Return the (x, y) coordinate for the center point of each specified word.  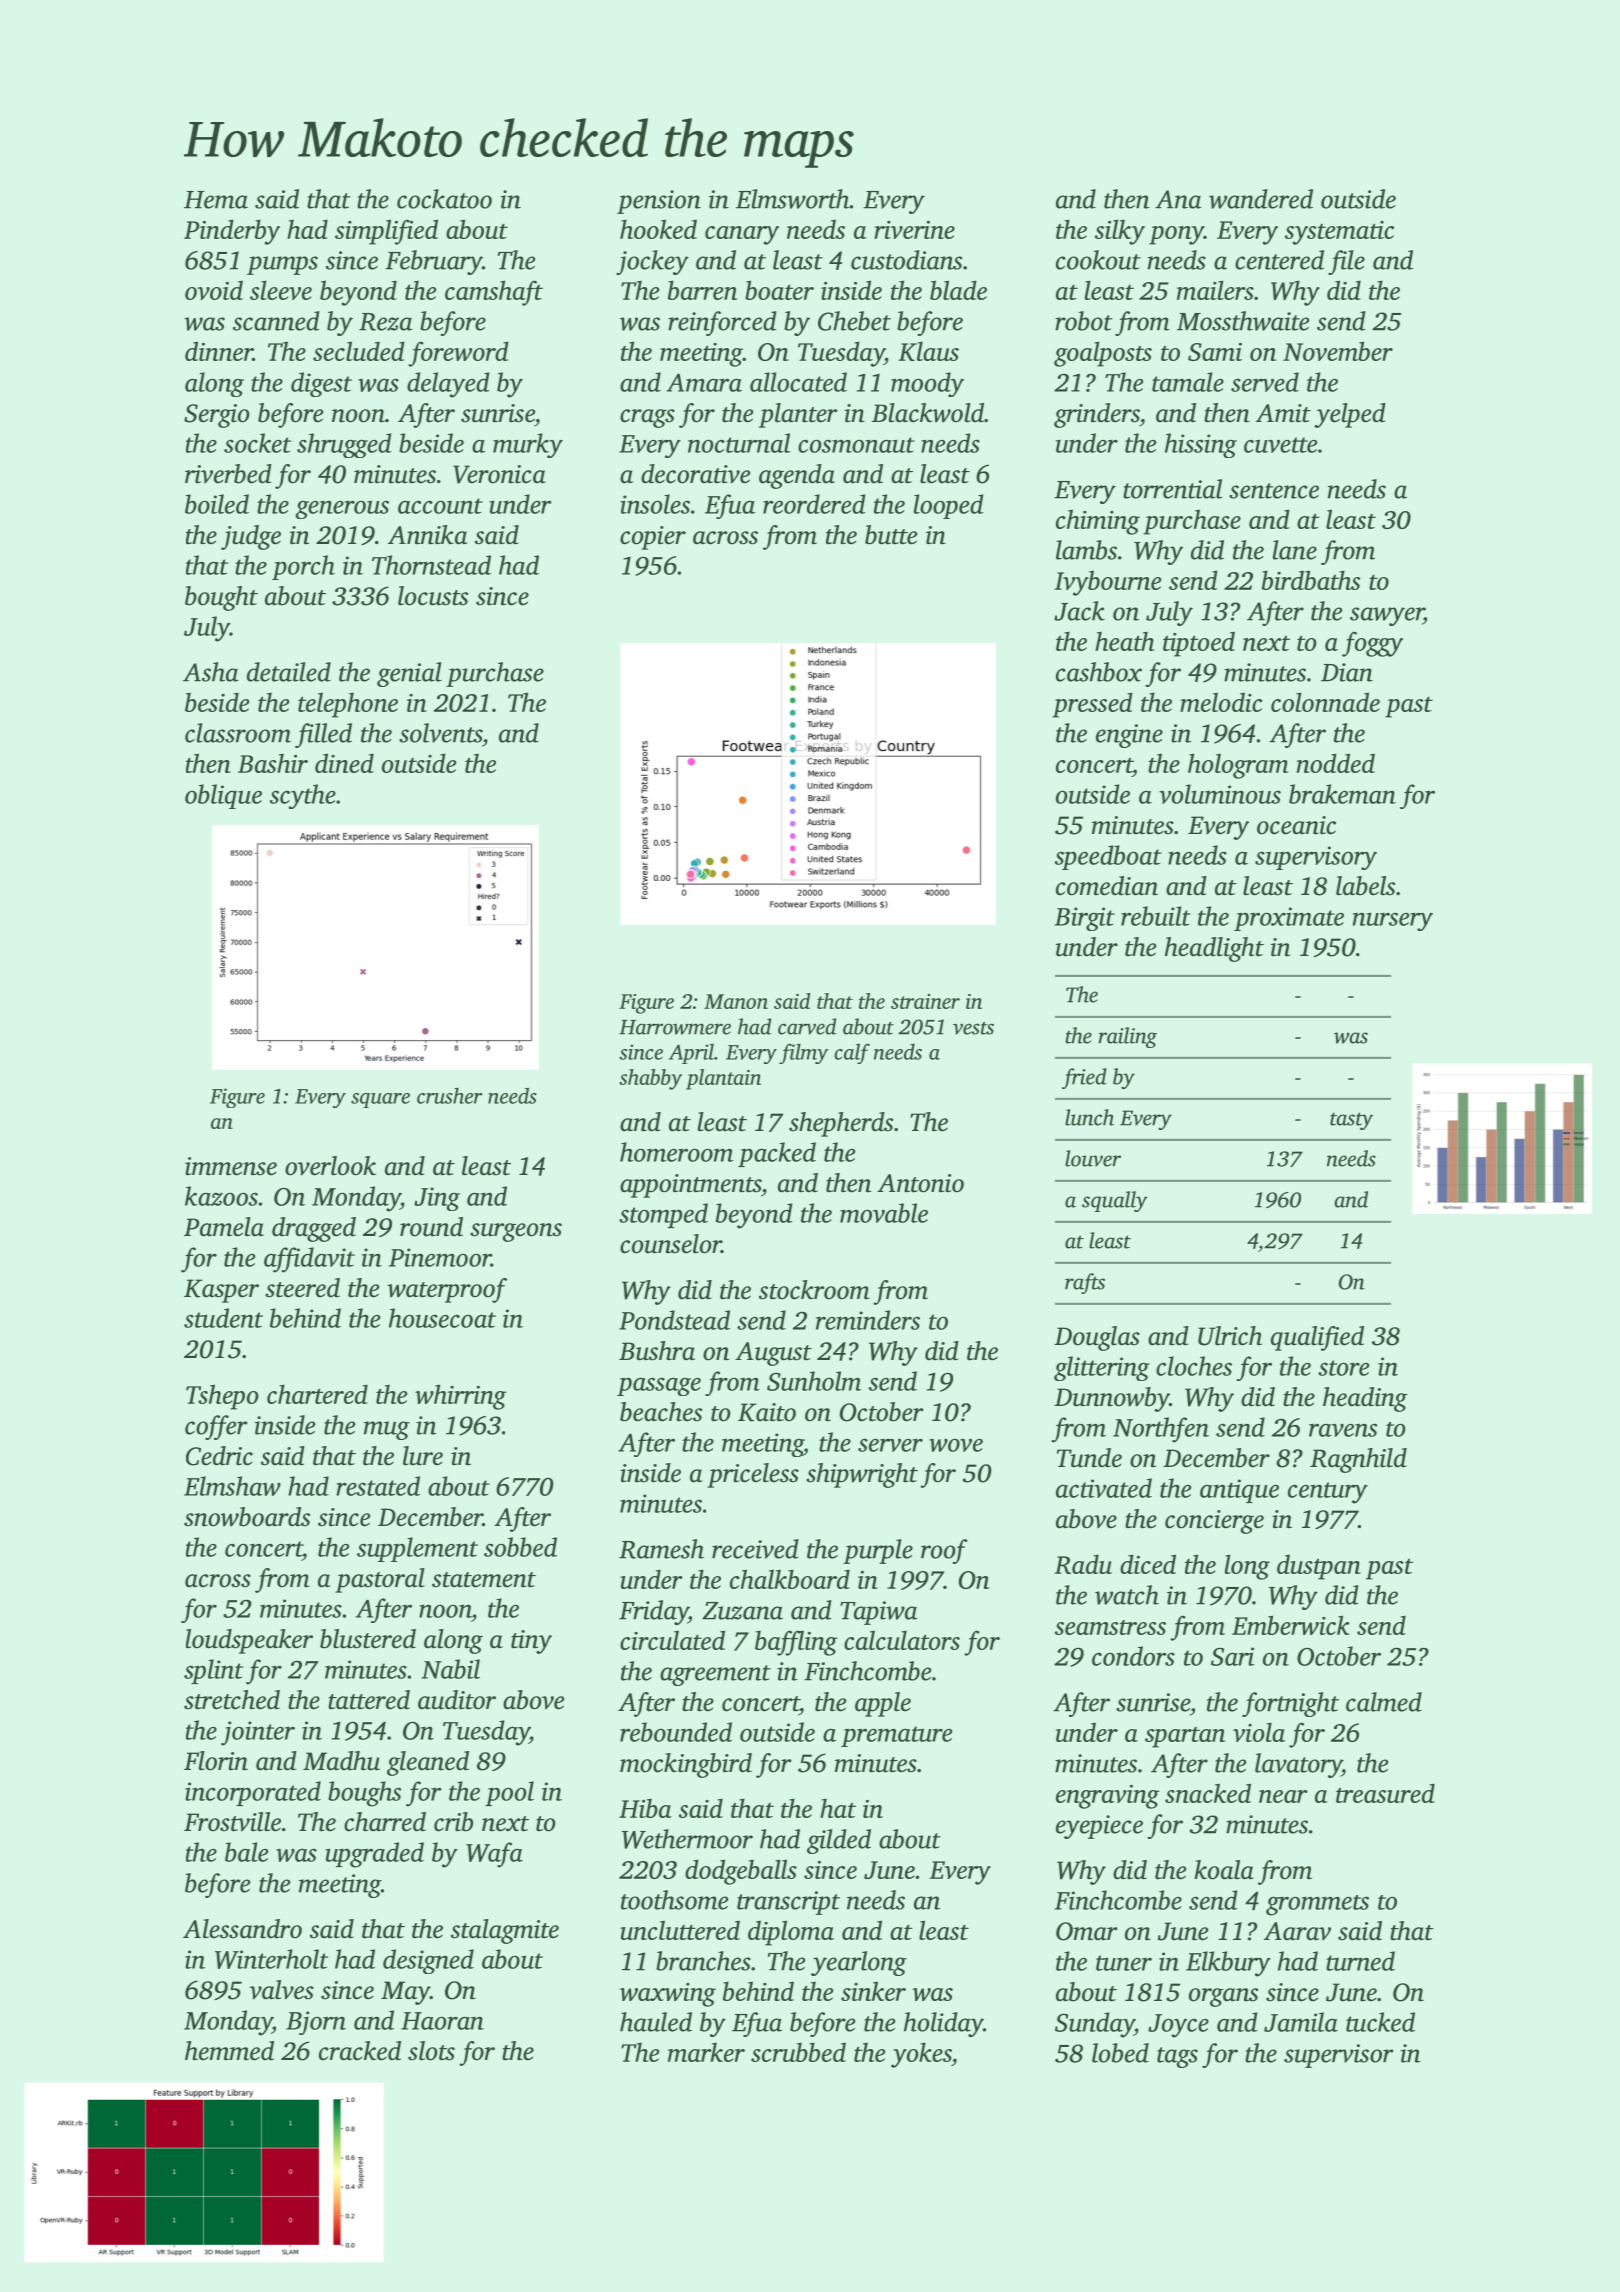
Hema (216, 200)
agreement (715, 1675)
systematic (1339, 233)
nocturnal (739, 443)
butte (891, 535)
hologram (1238, 766)
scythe (303, 796)
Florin (216, 1761)
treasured (1385, 1793)
